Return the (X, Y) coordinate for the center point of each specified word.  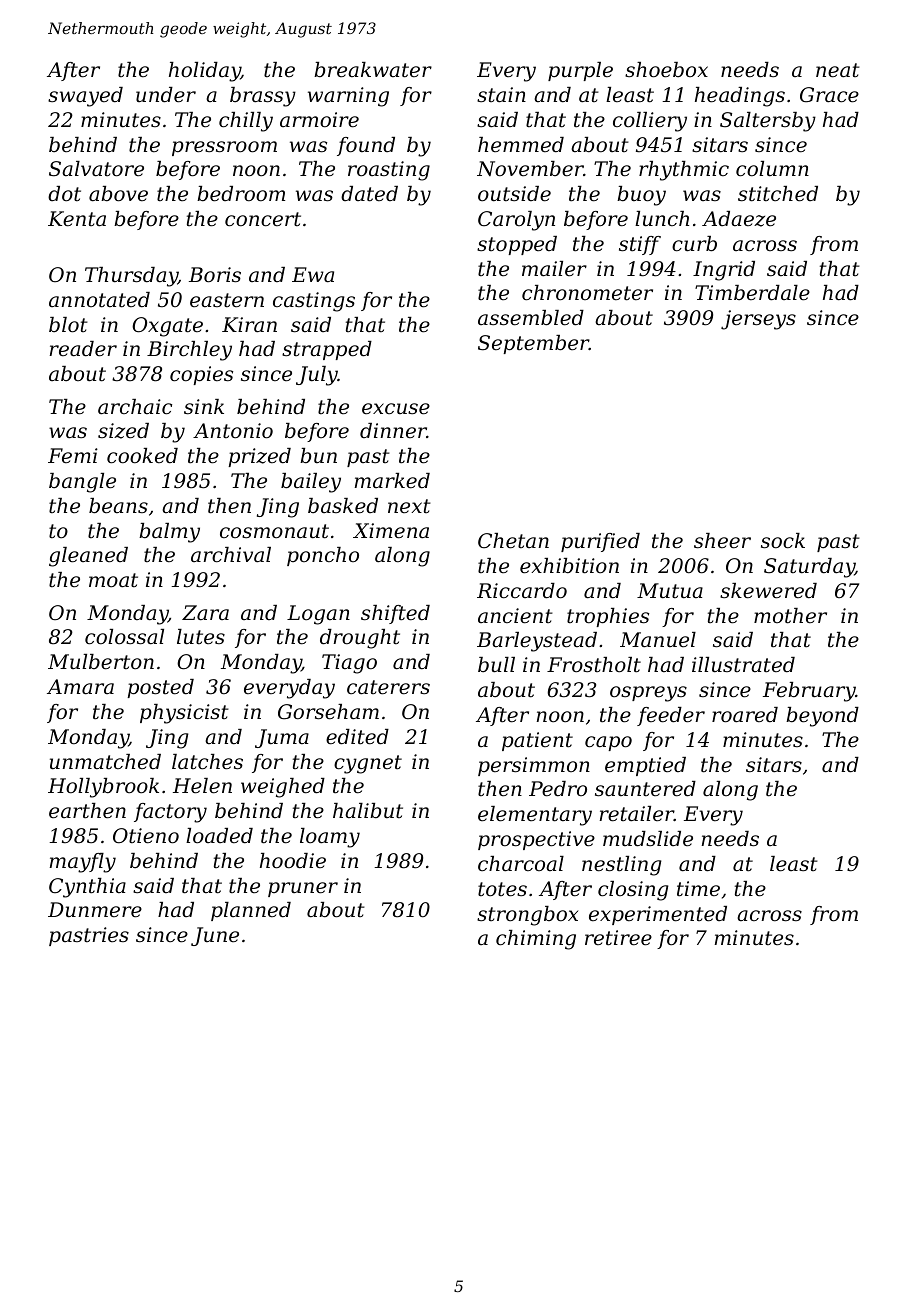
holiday (205, 72)
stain (501, 95)
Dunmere (95, 910)
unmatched (105, 762)
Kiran (249, 325)
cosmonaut (274, 531)
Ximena (391, 531)
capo (608, 743)
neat (838, 70)
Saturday (809, 568)
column (772, 169)
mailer (554, 269)
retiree (618, 938)
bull (496, 665)
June (215, 936)
